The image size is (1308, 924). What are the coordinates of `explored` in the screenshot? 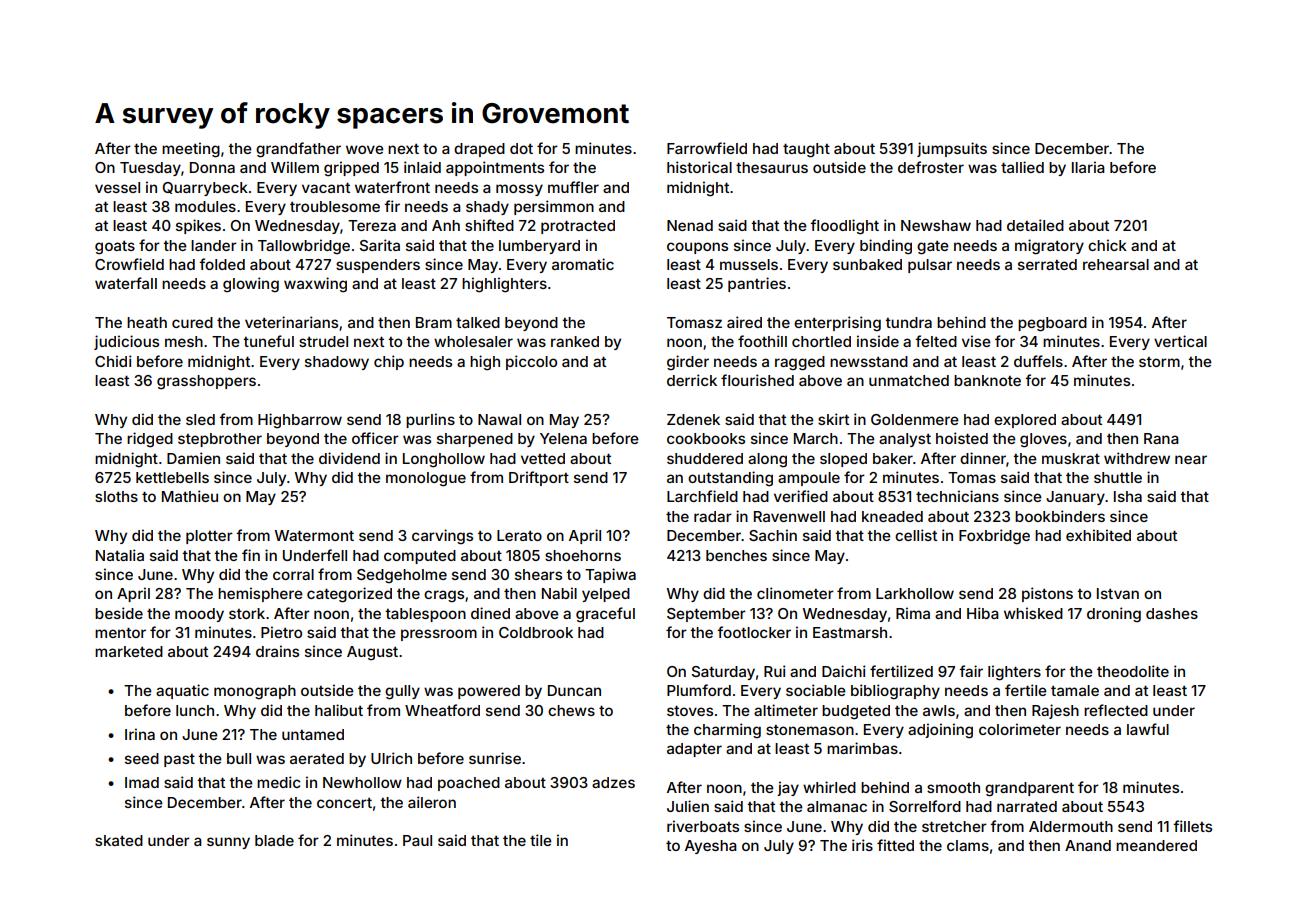 It's located at (1025, 421).
